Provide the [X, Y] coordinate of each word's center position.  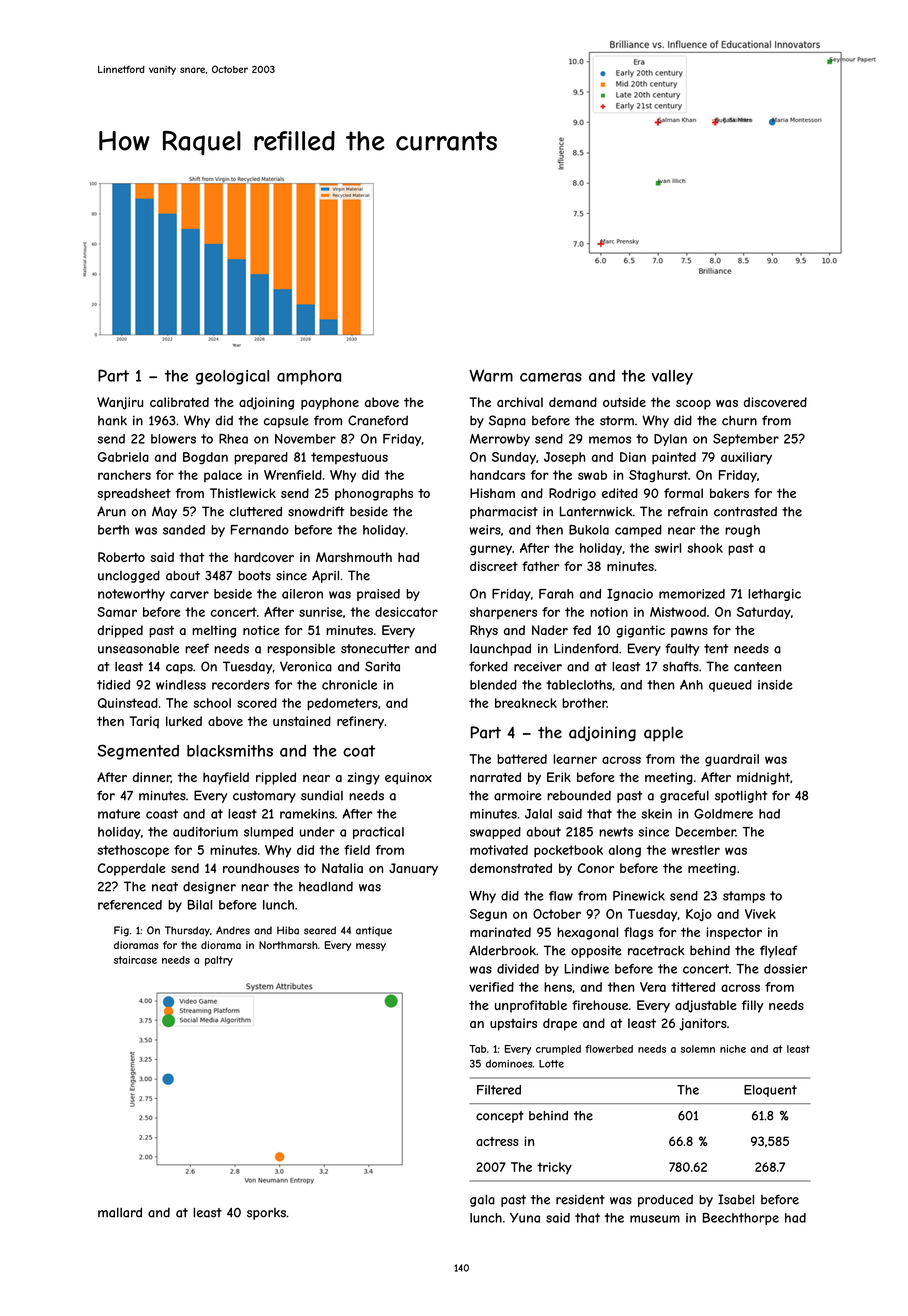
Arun [111, 511]
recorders [240, 685]
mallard [120, 1212]
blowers [173, 439]
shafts [681, 666]
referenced [130, 905]
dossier [785, 969]
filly [752, 1006]
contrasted [745, 511]
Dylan [670, 440]
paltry [219, 961]
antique [374, 931]
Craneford [378, 420]
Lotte [551, 1064]
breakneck [526, 703]
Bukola [589, 530]
